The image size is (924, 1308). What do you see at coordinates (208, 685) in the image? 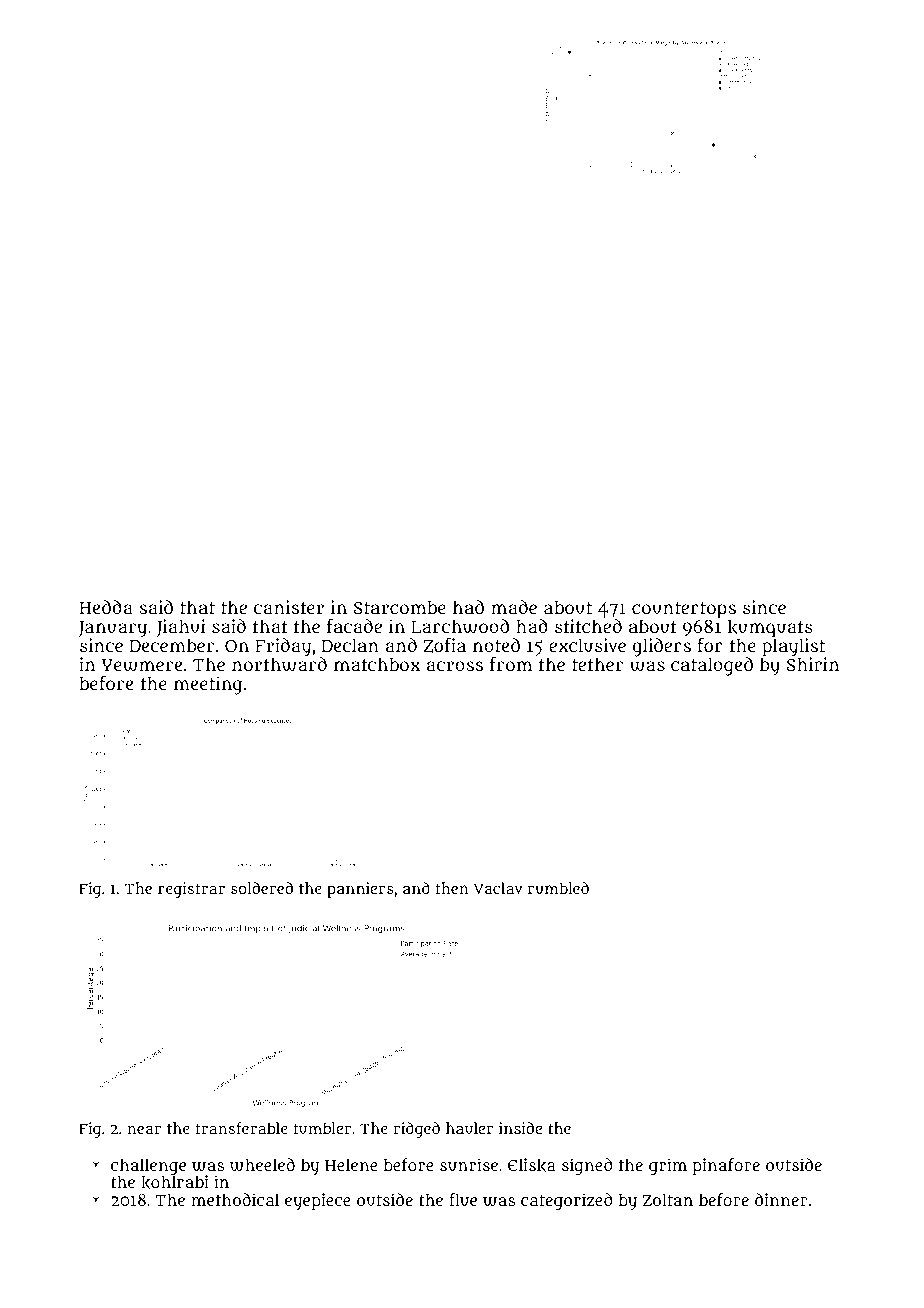
I see `meeting` at bounding box center [208, 685].
